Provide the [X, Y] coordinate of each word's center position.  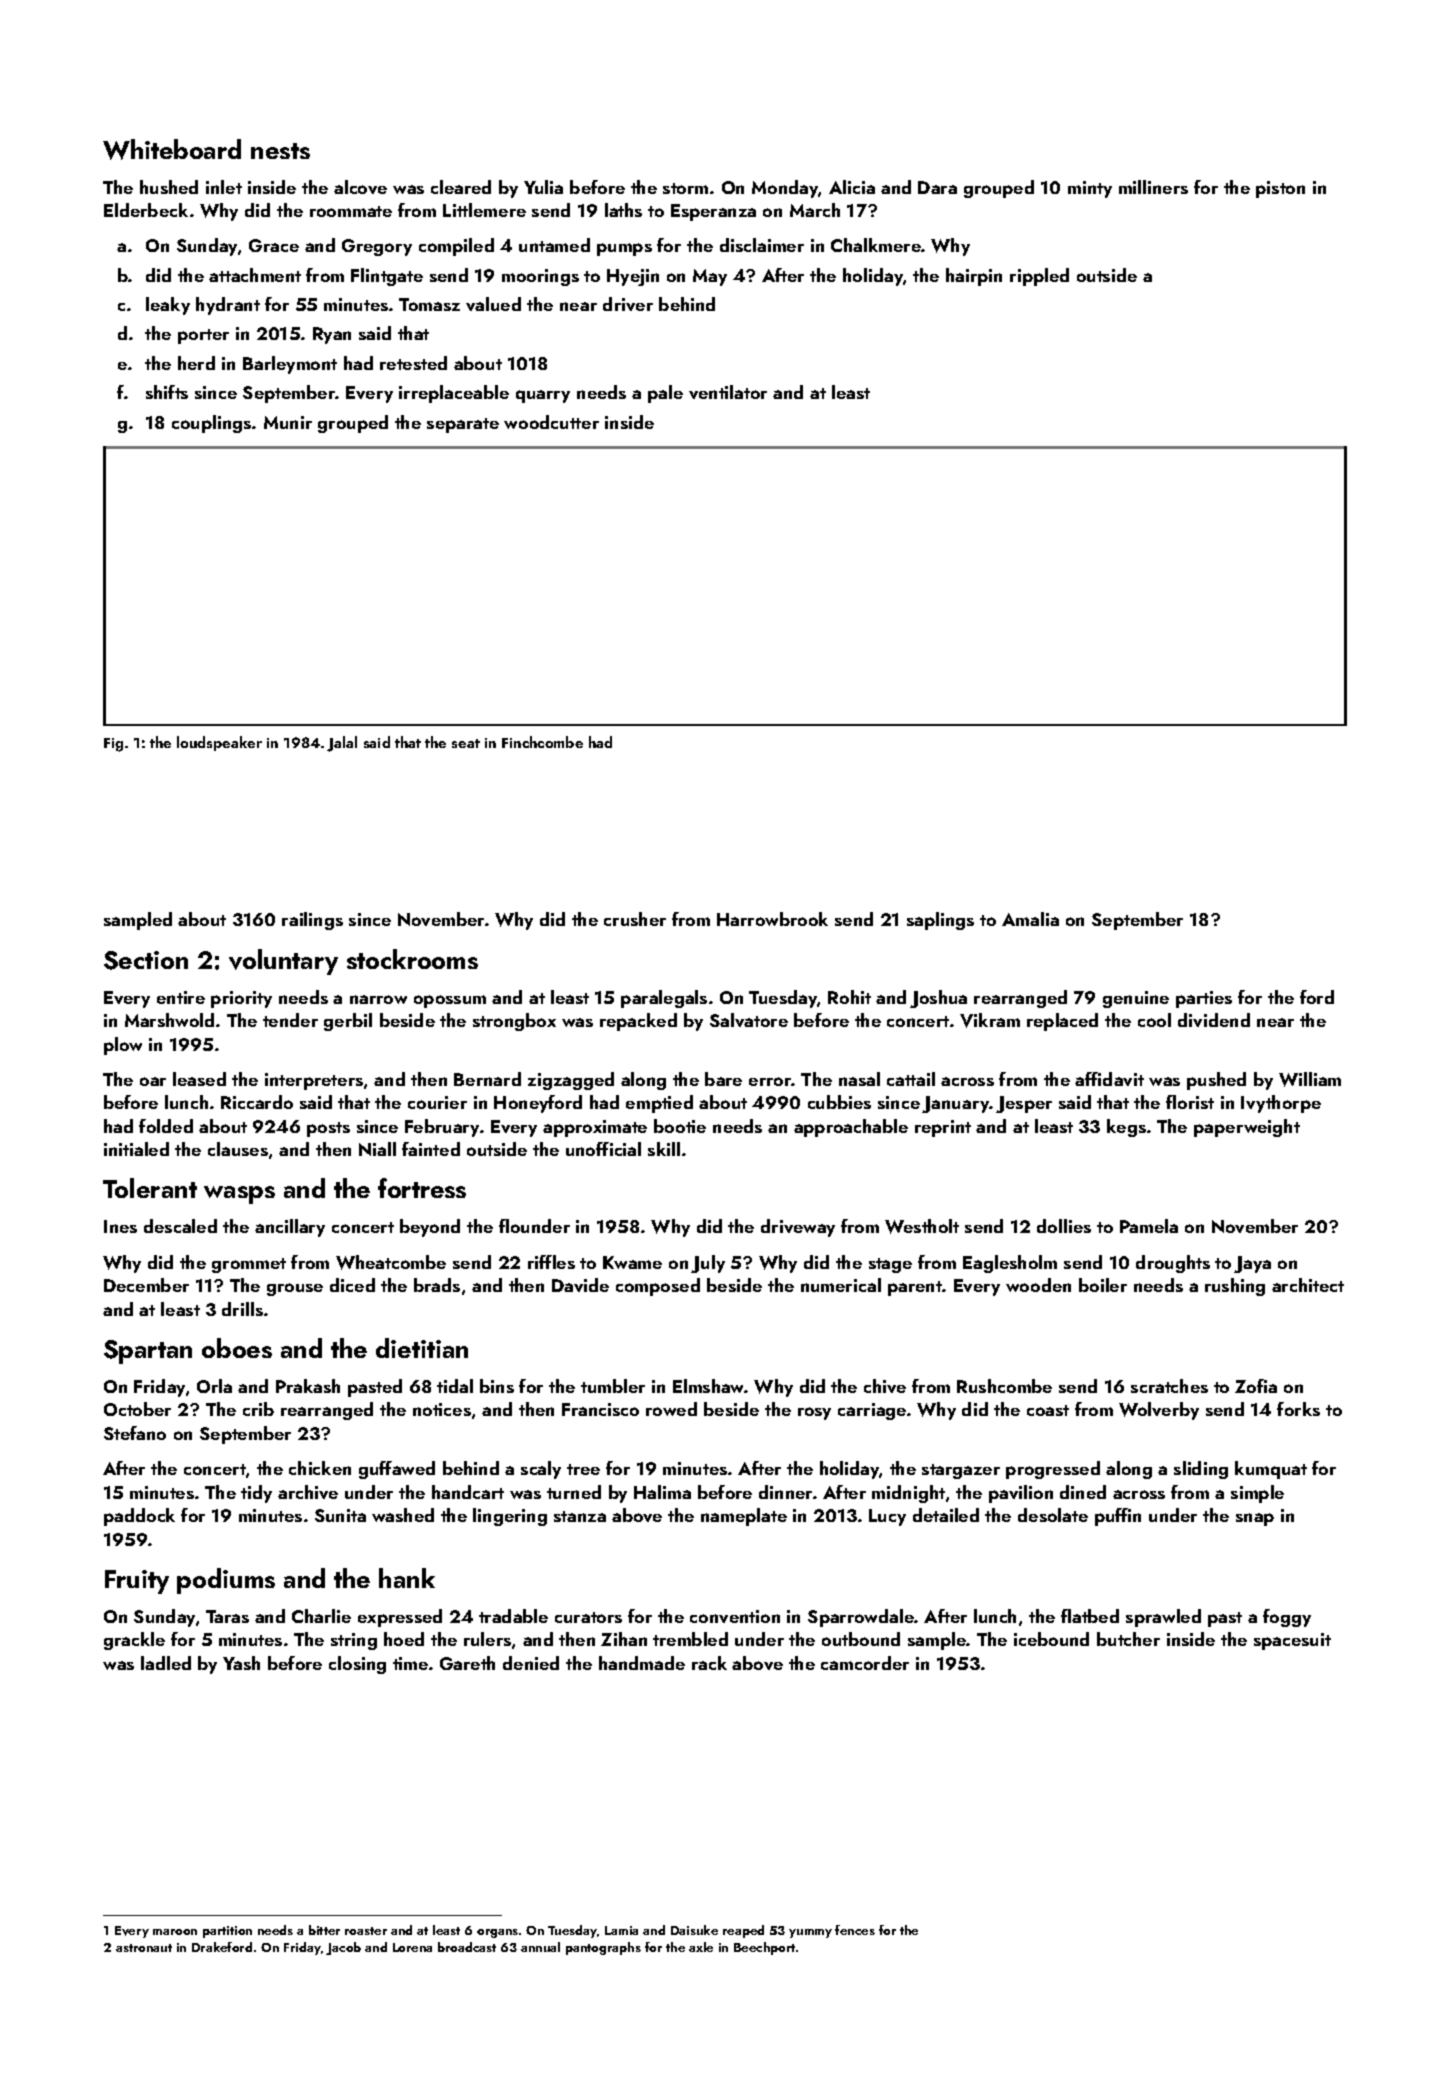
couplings [211, 424]
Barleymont [290, 365]
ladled [166, 1663]
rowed [671, 1409]
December [146, 1285]
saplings [940, 921]
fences [855, 1930]
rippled [1039, 277]
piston [1280, 189]
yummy [810, 1933]
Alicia [852, 187]
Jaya [1252, 1264]
